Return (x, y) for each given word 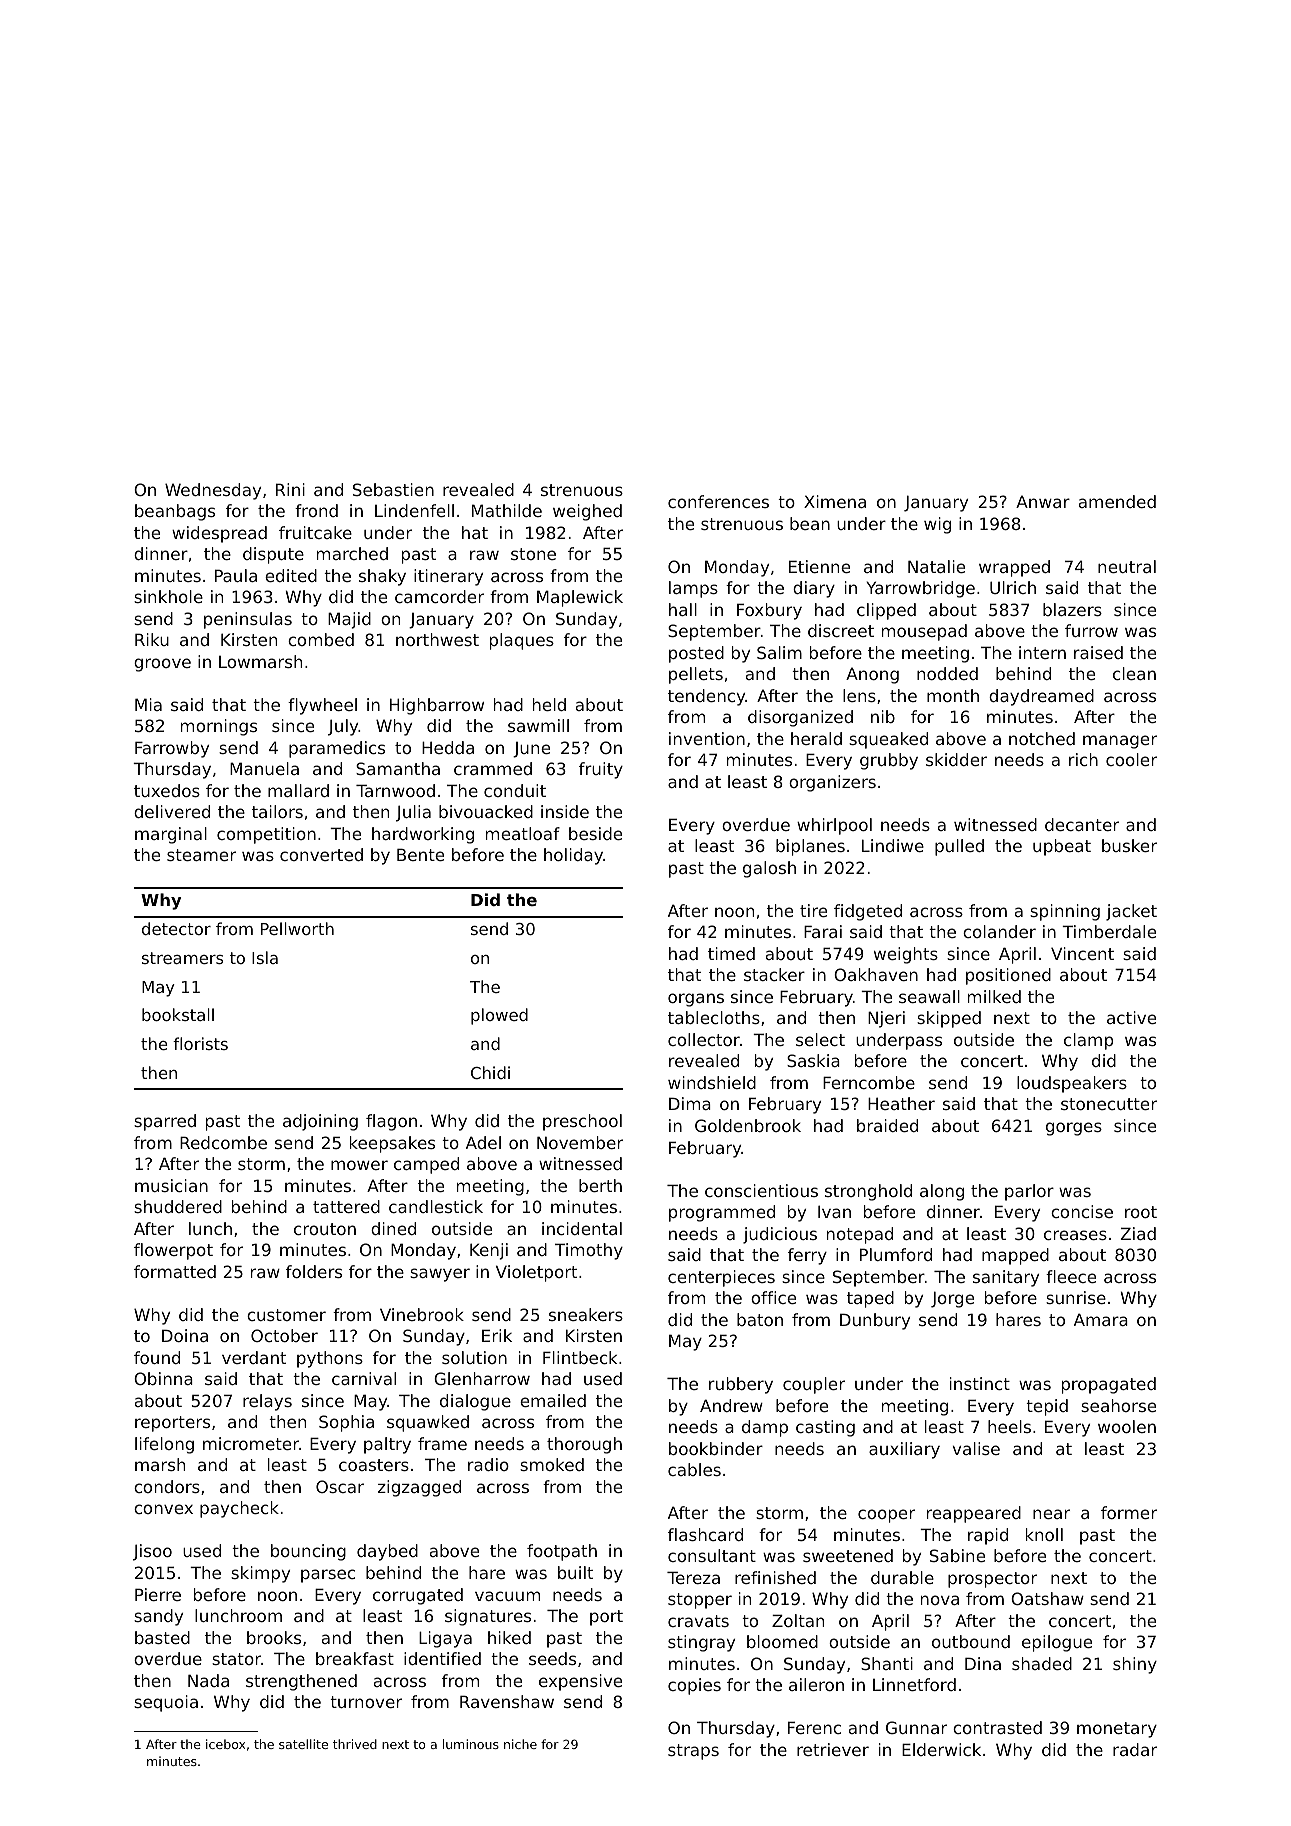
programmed (722, 1213)
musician (171, 1185)
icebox (225, 1744)
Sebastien (393, 489)
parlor (1029, 1192)
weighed (587, 512)
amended (1117, 501)
